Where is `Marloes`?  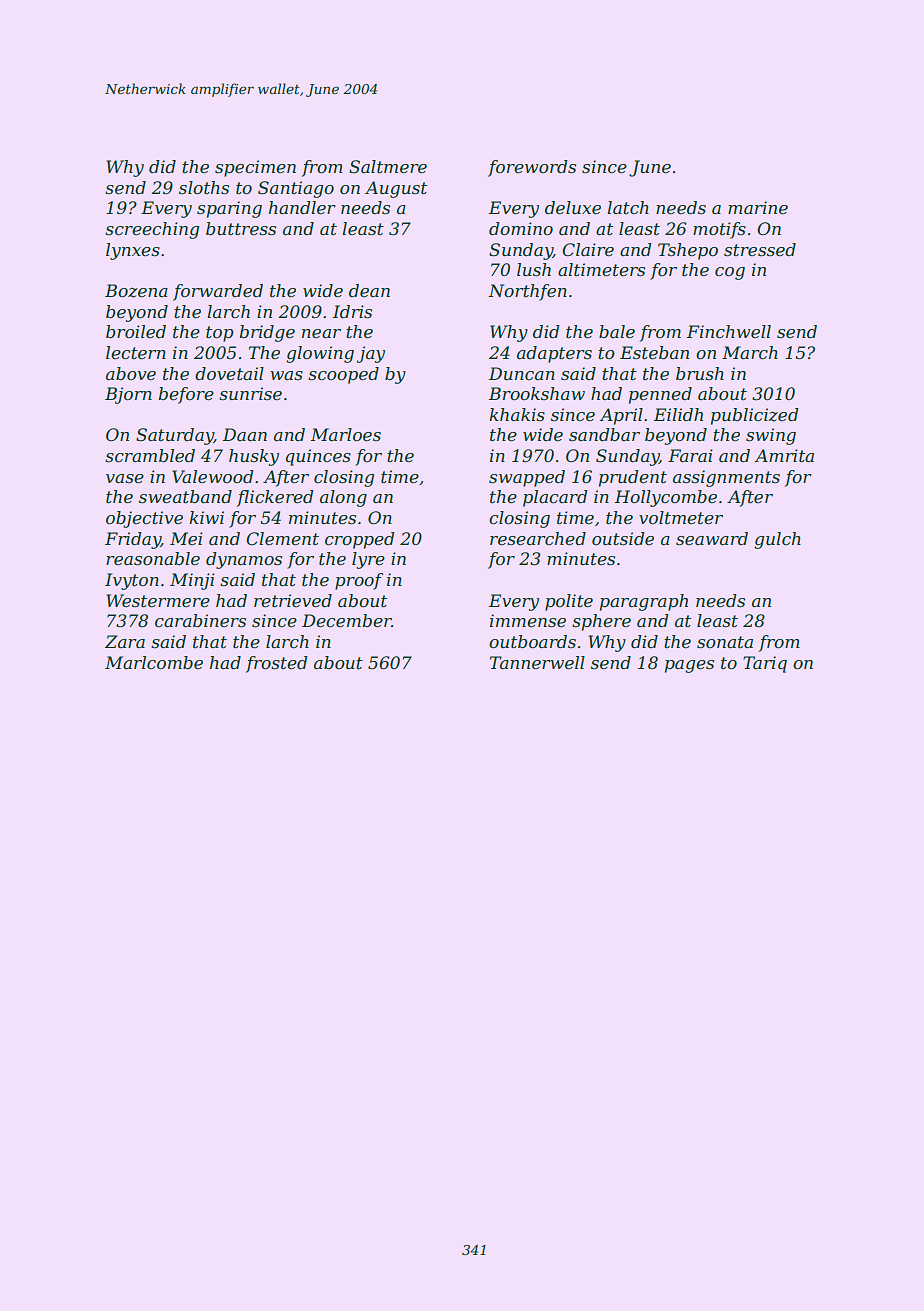 Marloes is located at coordinates (346, 434).
